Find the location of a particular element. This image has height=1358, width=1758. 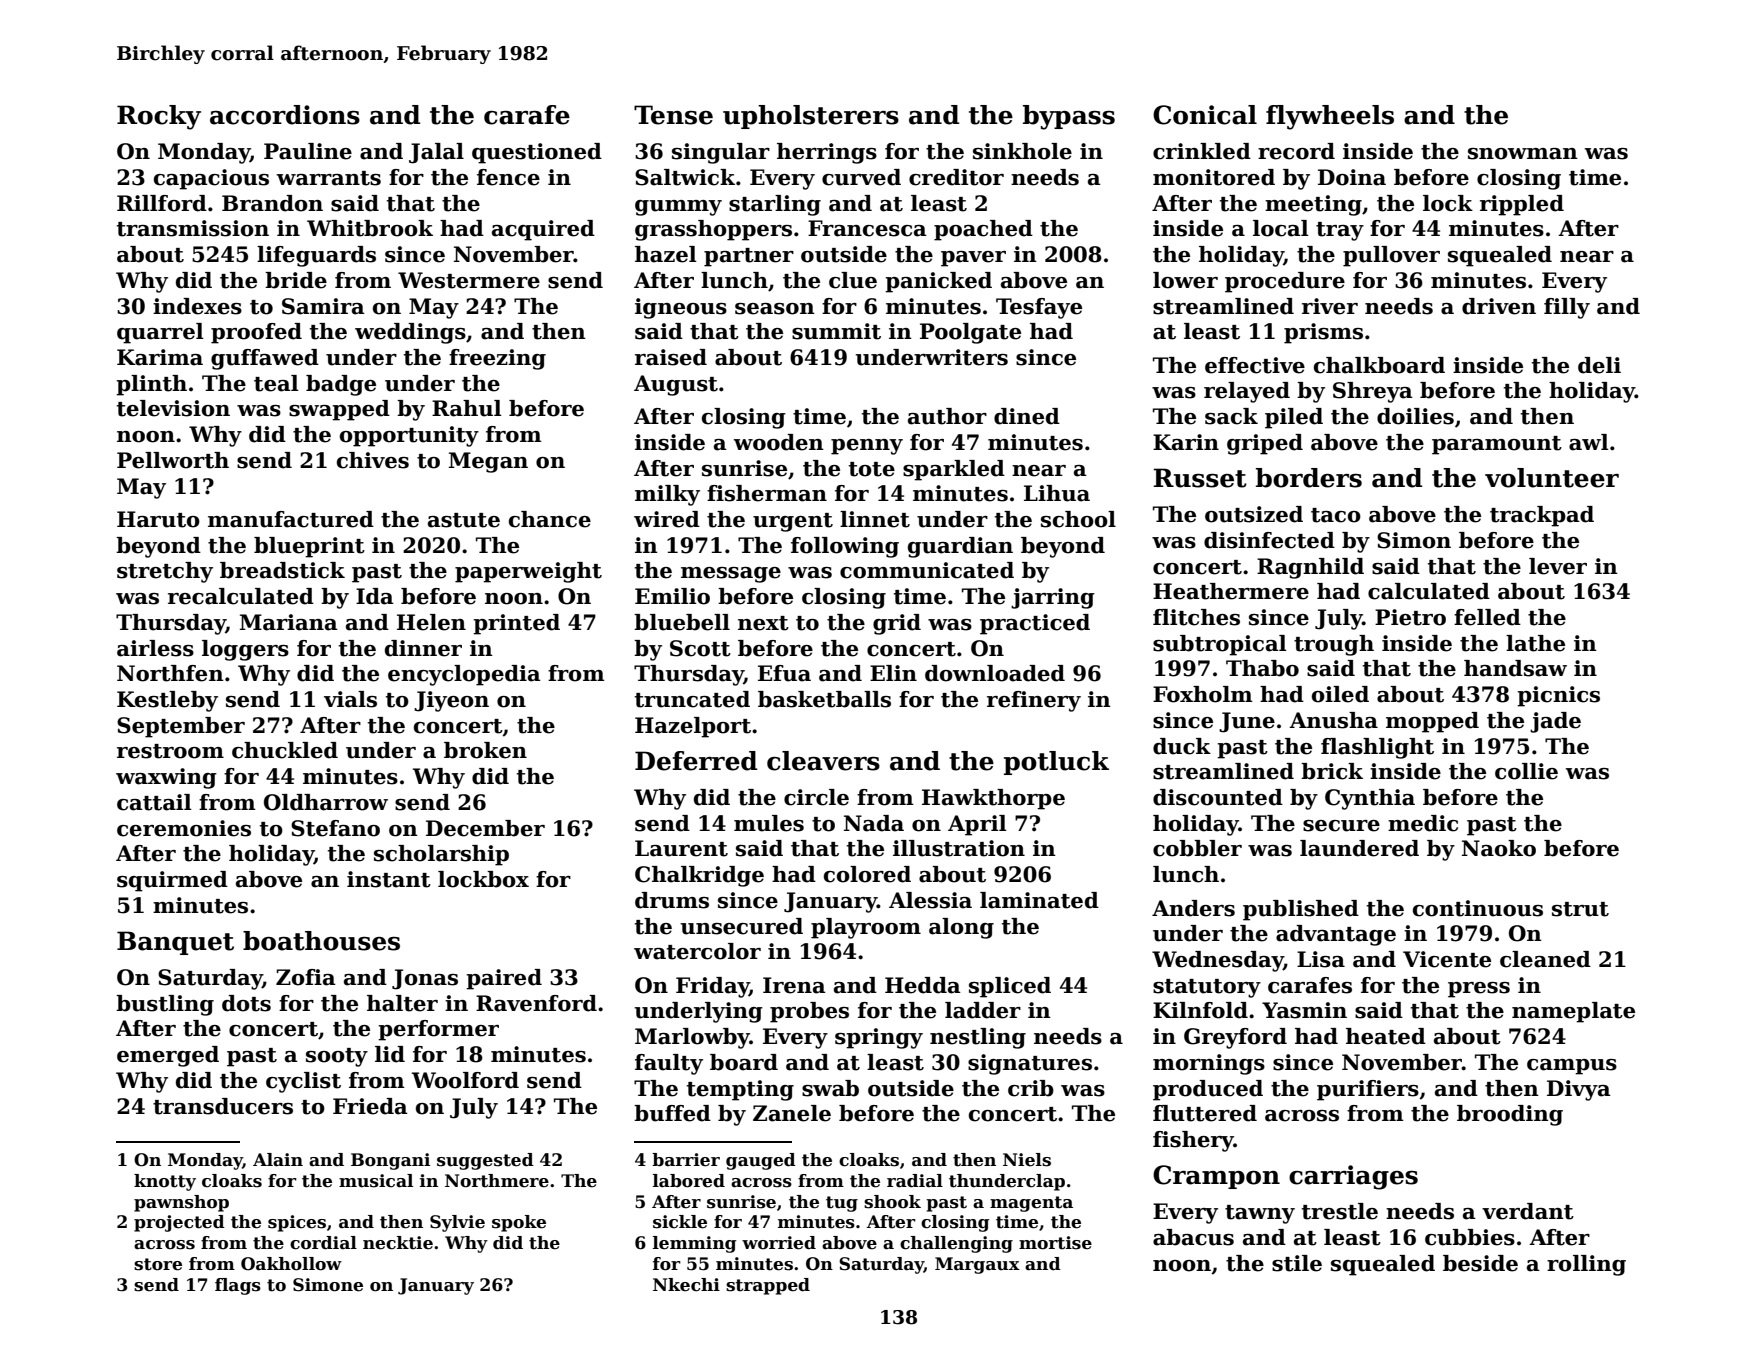

filly is located at coordinates (1567, 308).
